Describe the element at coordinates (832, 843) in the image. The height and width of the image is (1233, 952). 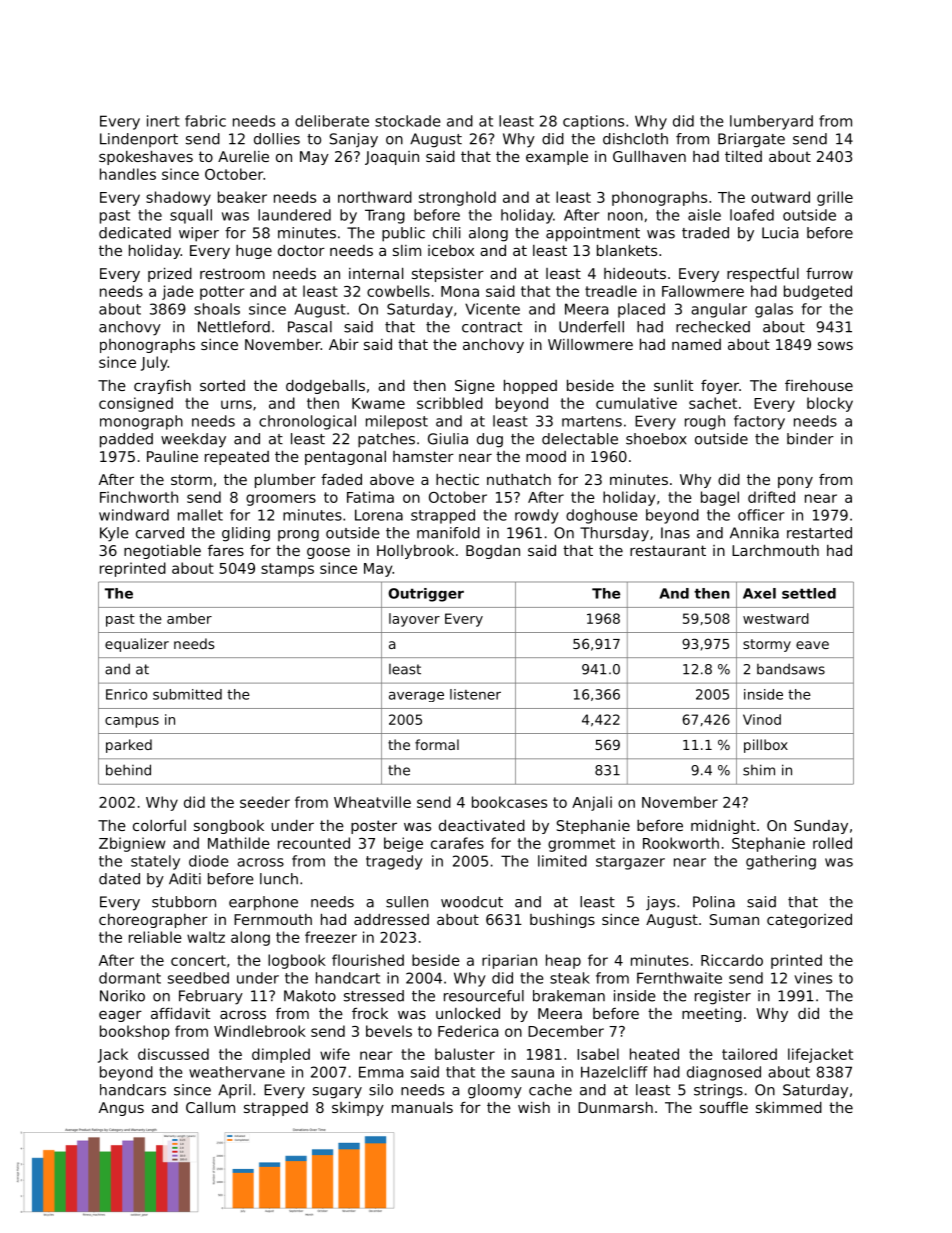
I see `rolled` at that location.
